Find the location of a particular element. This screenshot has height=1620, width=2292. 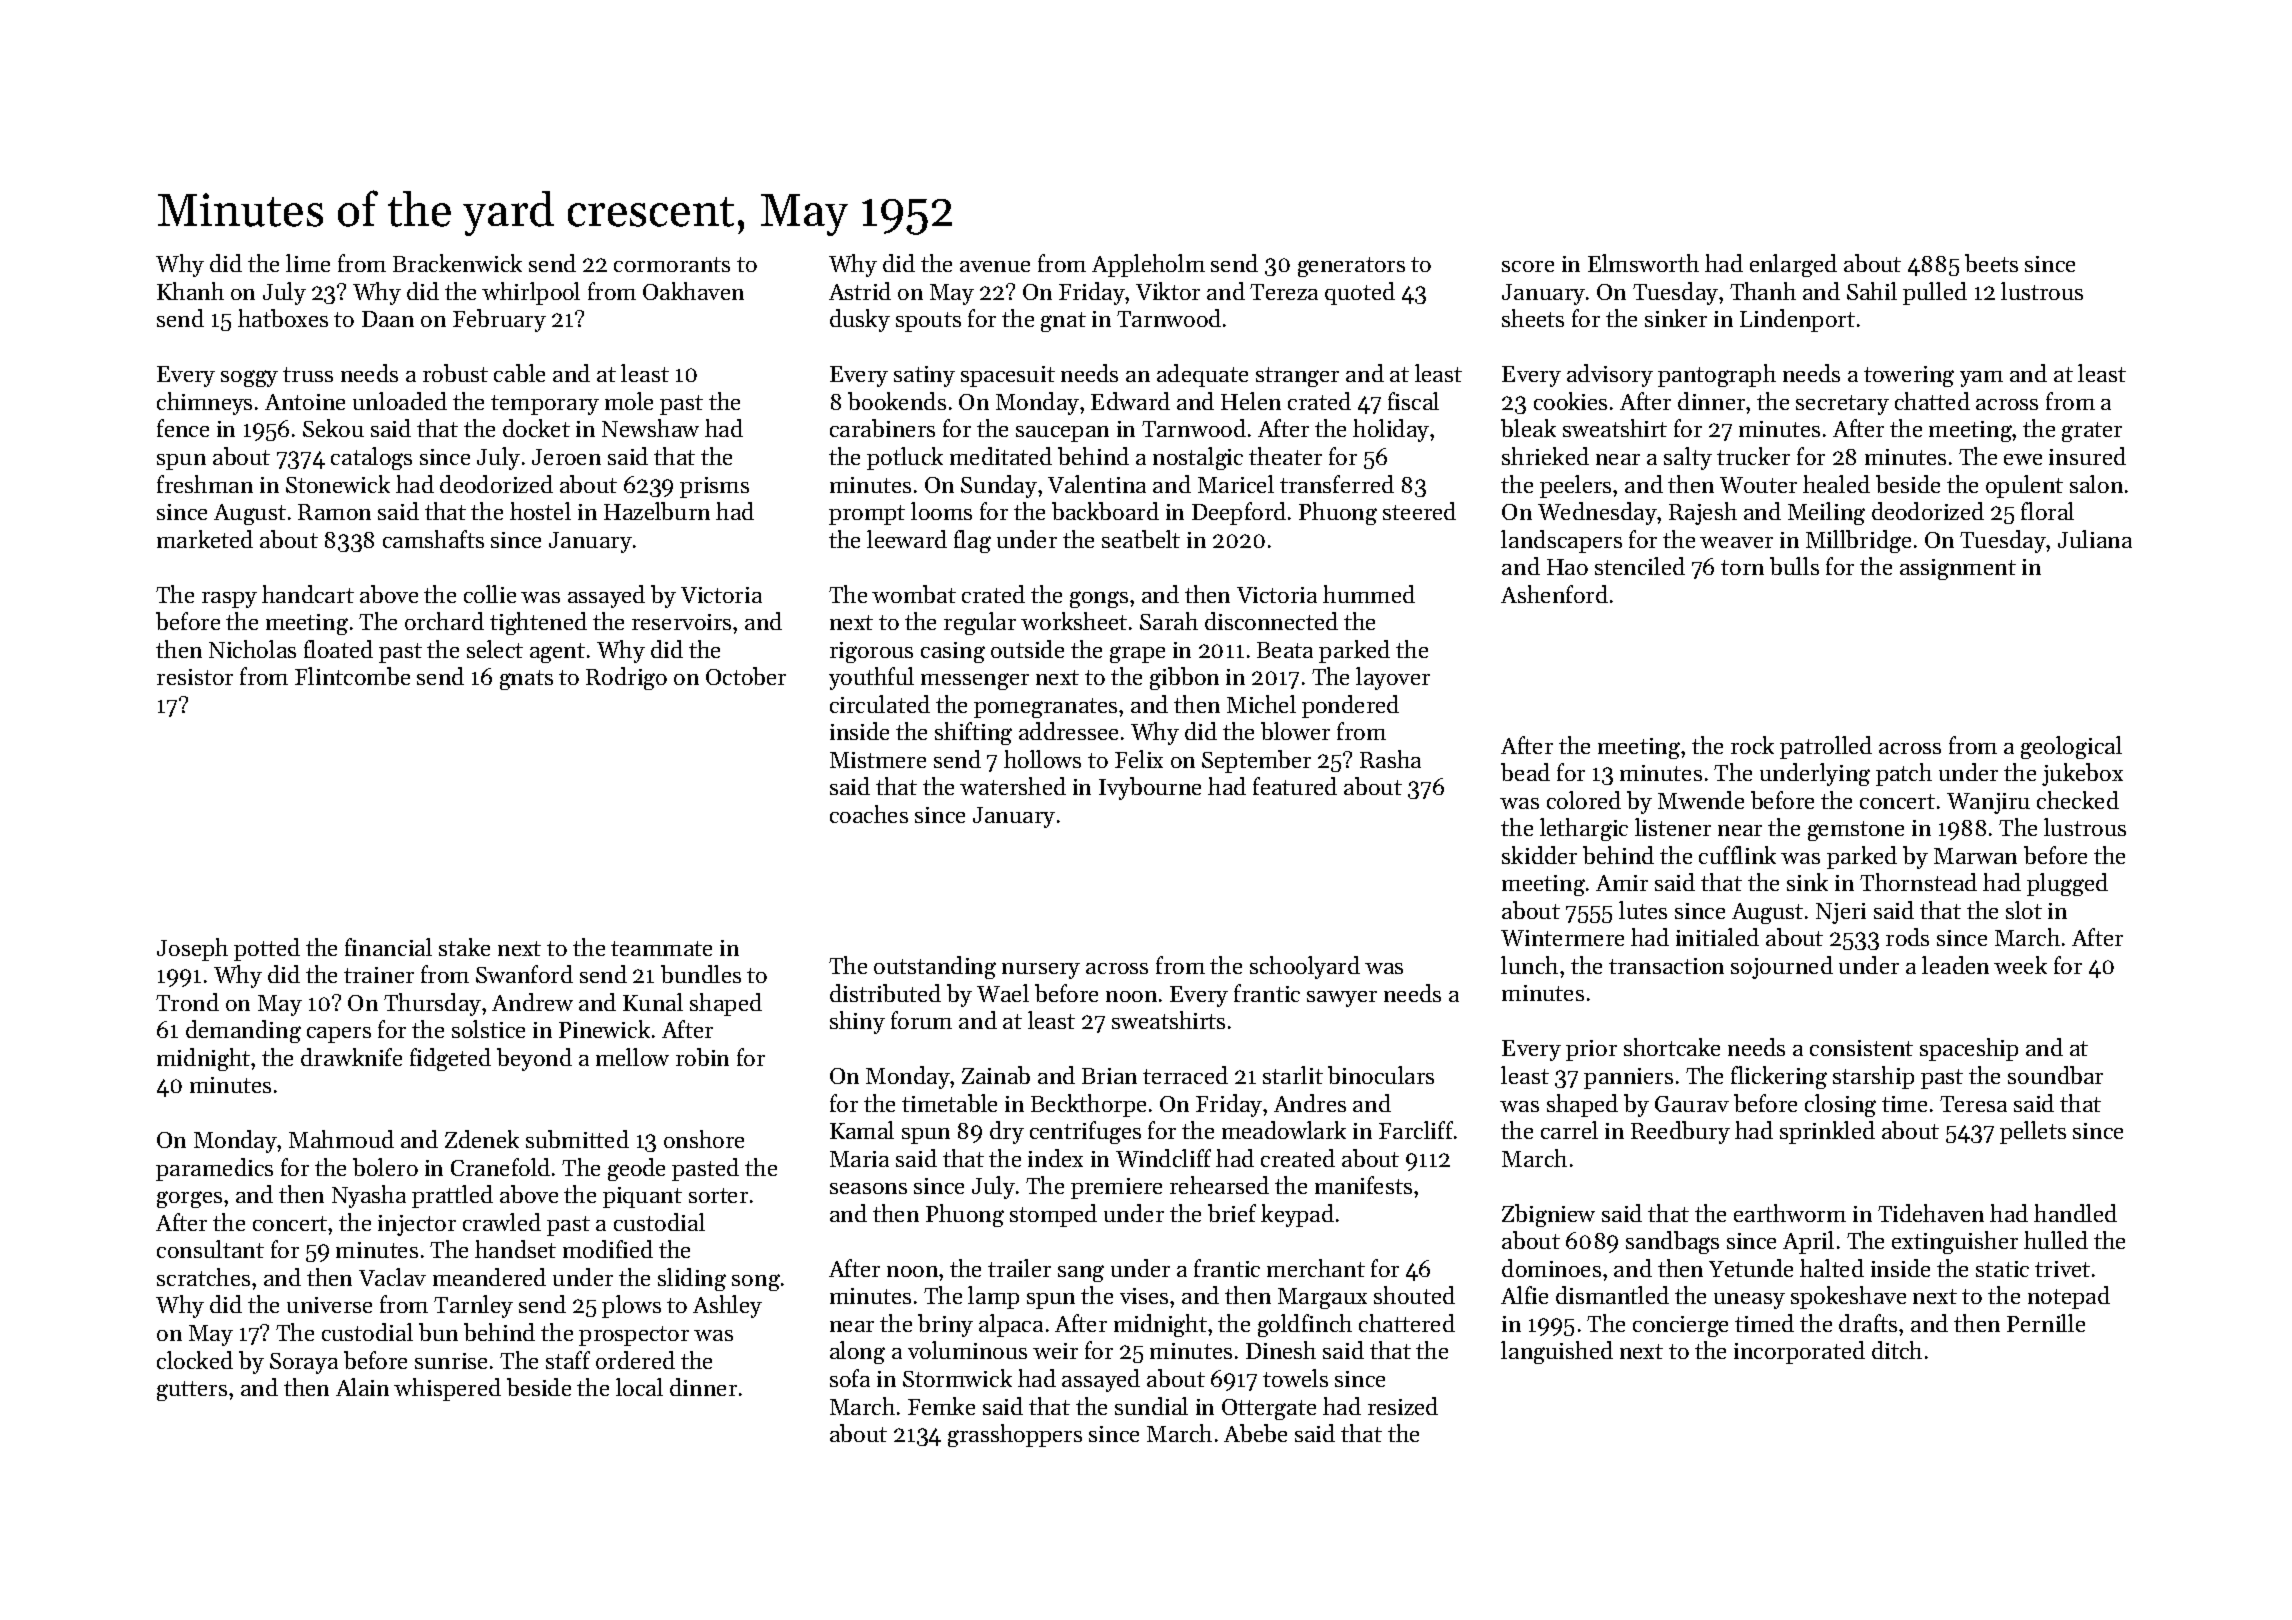

marketed is located at coordinates (205, 539).
